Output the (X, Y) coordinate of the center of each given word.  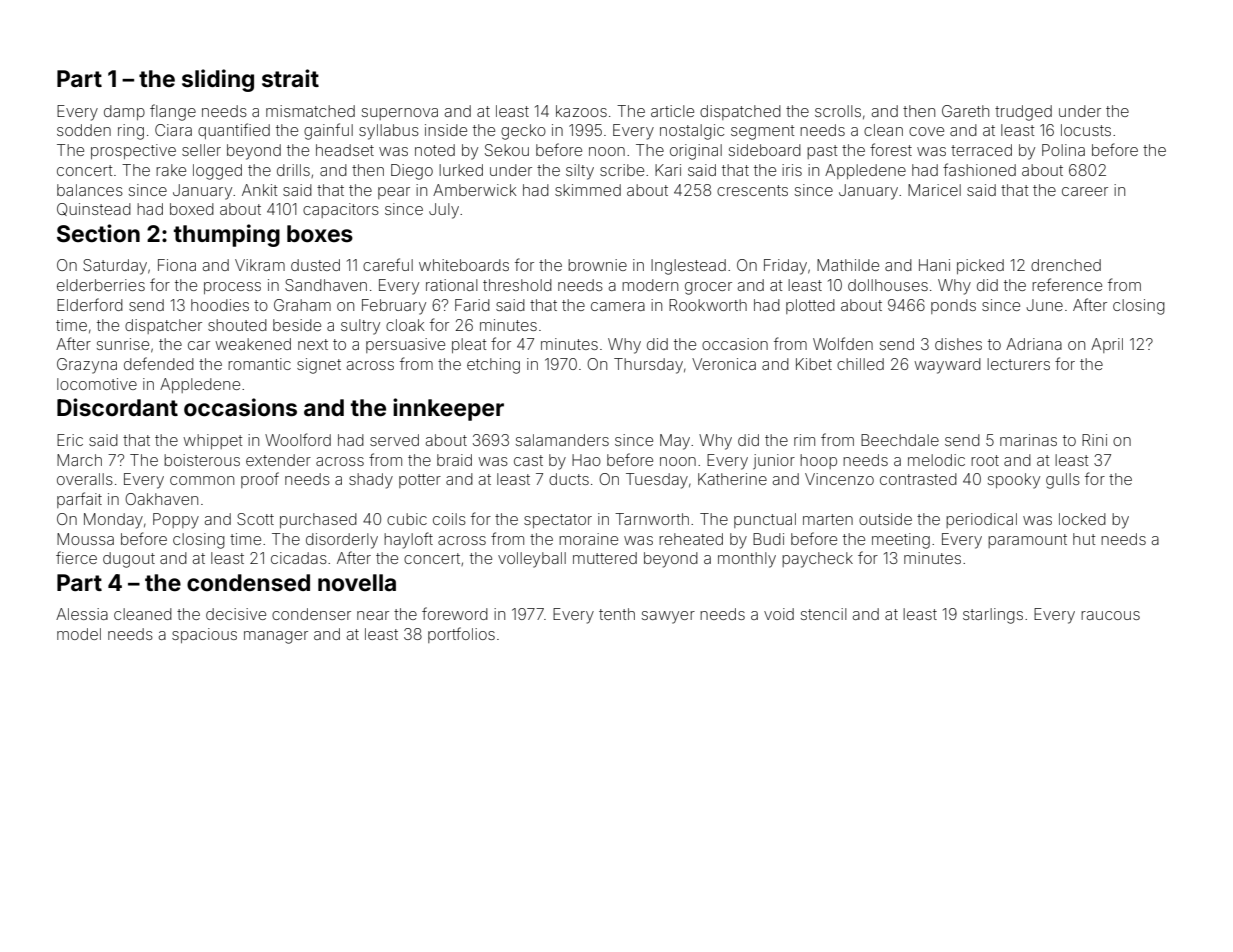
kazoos (581, 111)
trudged (1023, 113)
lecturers (1018, 364)
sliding (218, 80)
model (79, 634)
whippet (213, 441)
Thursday (648, 366)
